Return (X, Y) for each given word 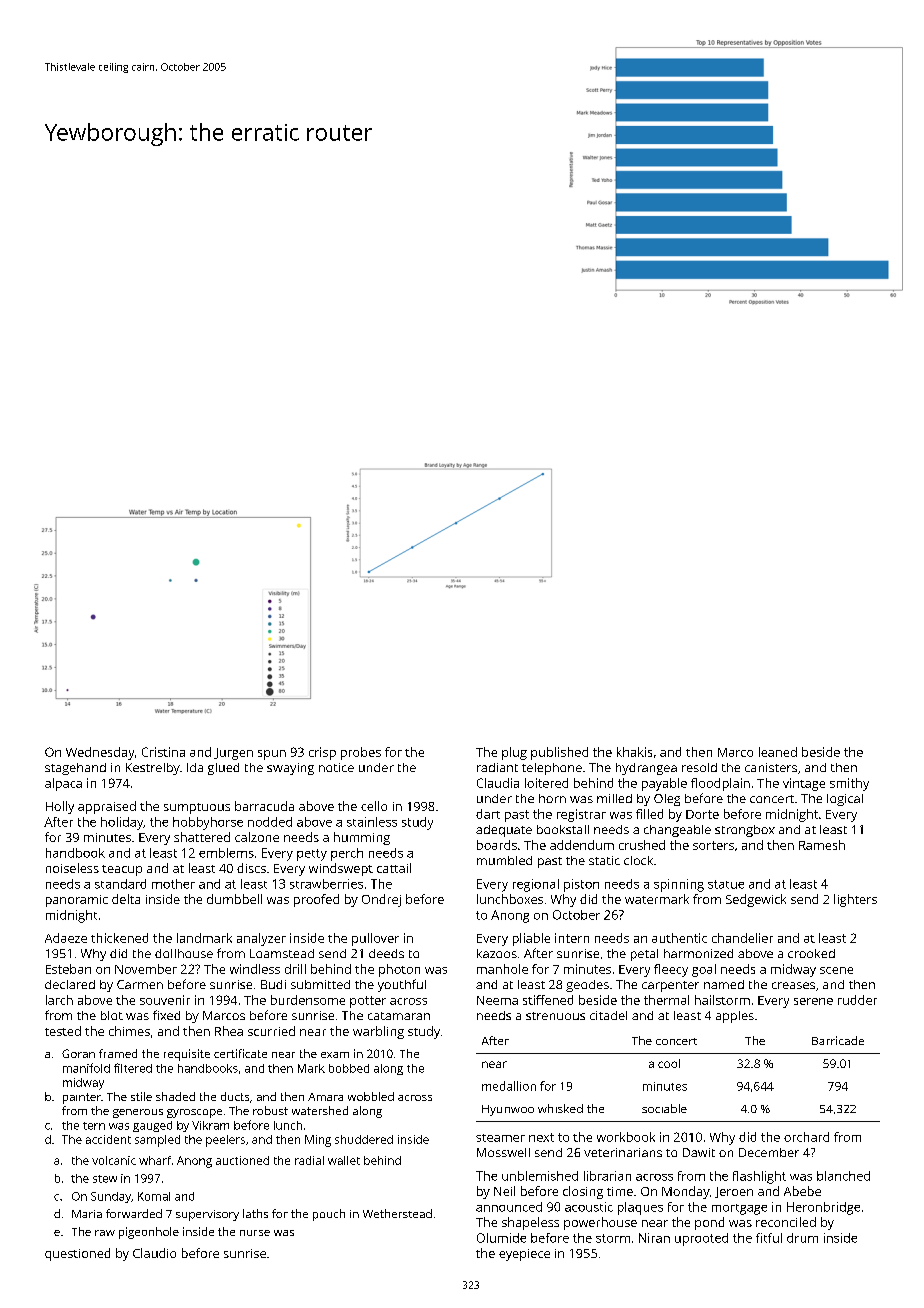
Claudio (154, 1253)
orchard (806, 1137)
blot (112, 1015)
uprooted (701, 1239)
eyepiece (524, 1255)
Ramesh (822, 845)
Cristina (163, 752)
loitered (546, 783)
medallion (509, 1086)
